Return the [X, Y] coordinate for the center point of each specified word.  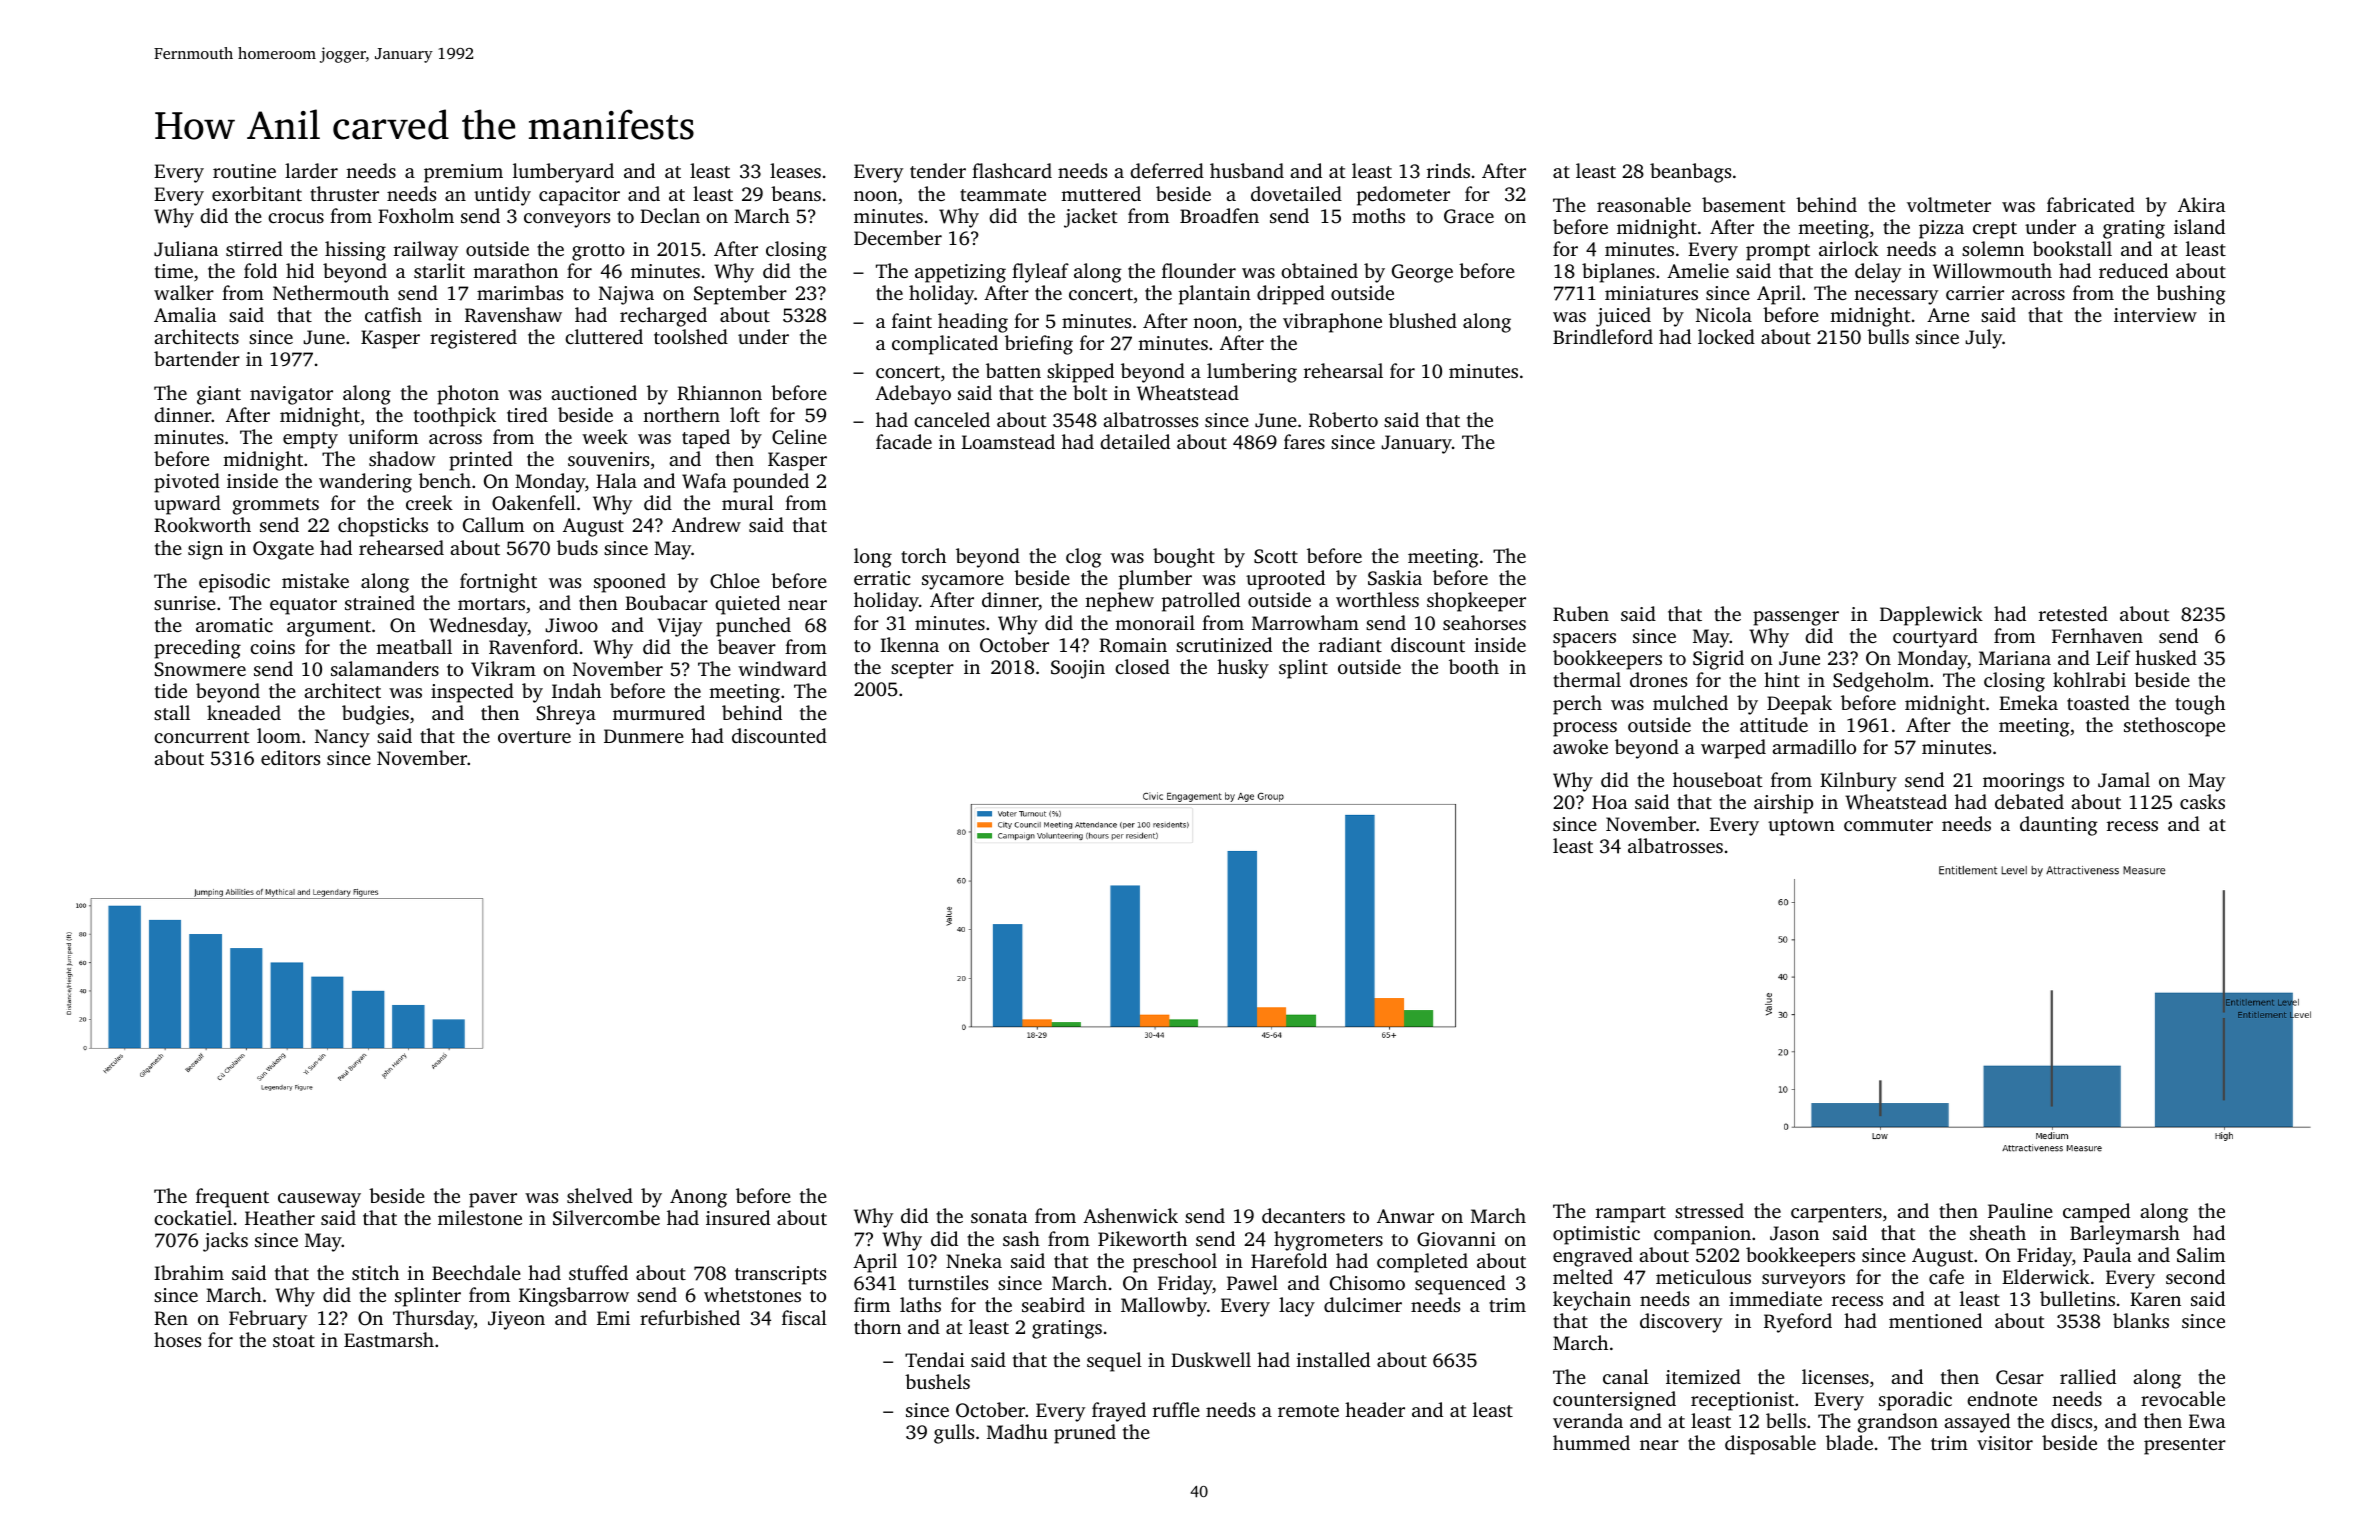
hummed [1591, 1442]
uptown [1801, 827]
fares [1304, 441]
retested [2073, 613]
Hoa [1609, 802]
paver [493, 1200]
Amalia [185, 314]
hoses [177, 1339]
